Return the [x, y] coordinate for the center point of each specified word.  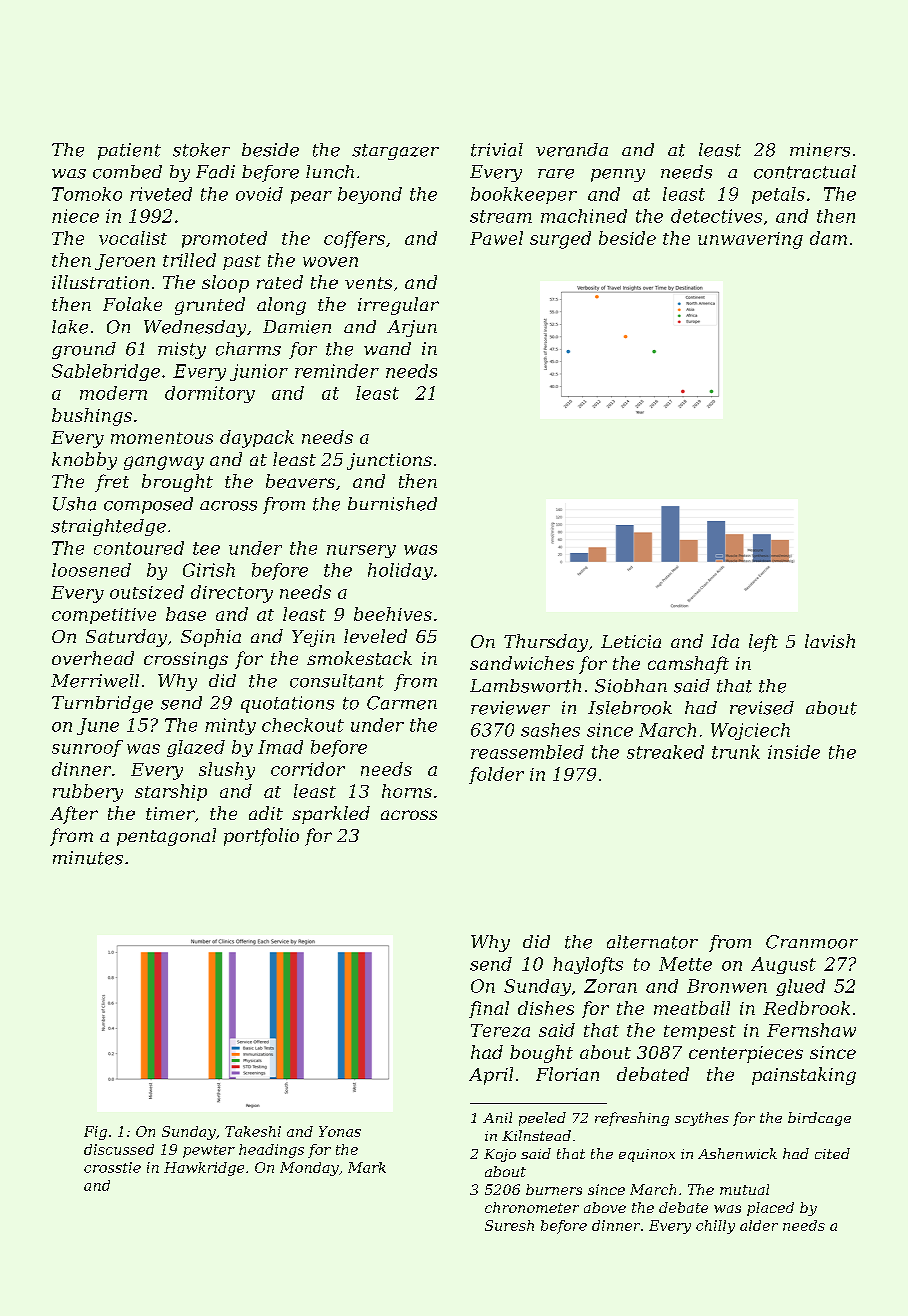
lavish [830, 641]
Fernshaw [811, 1030]
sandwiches [522, 663]
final [489, 1009]
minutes [88, 858]
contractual [805, 172]
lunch [330, 172]
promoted [224, 239]
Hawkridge [204, 1169]
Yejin [313, 638]
